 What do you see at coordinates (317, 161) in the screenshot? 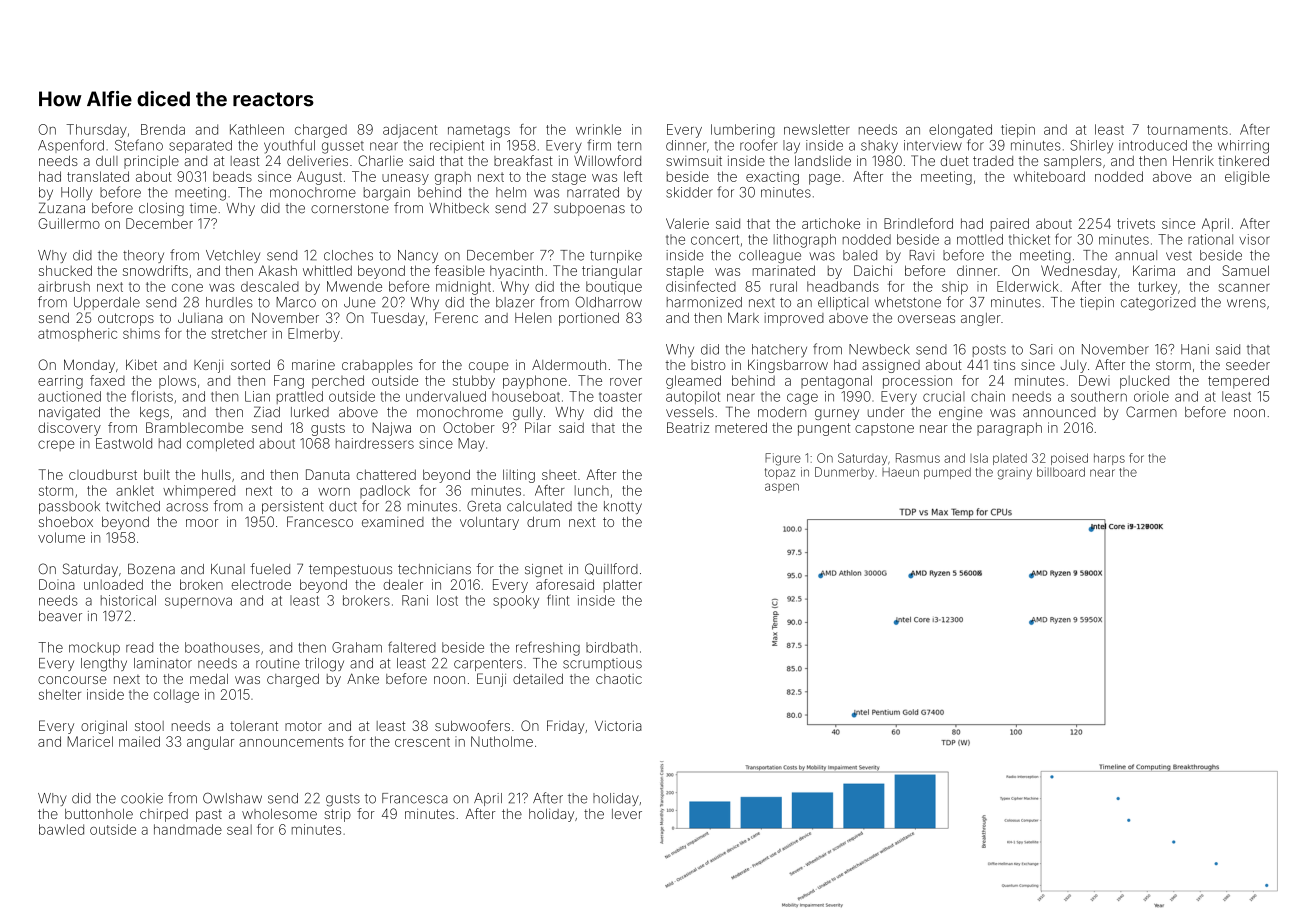
I see `deliveries` at bounding box center [317, 161].
